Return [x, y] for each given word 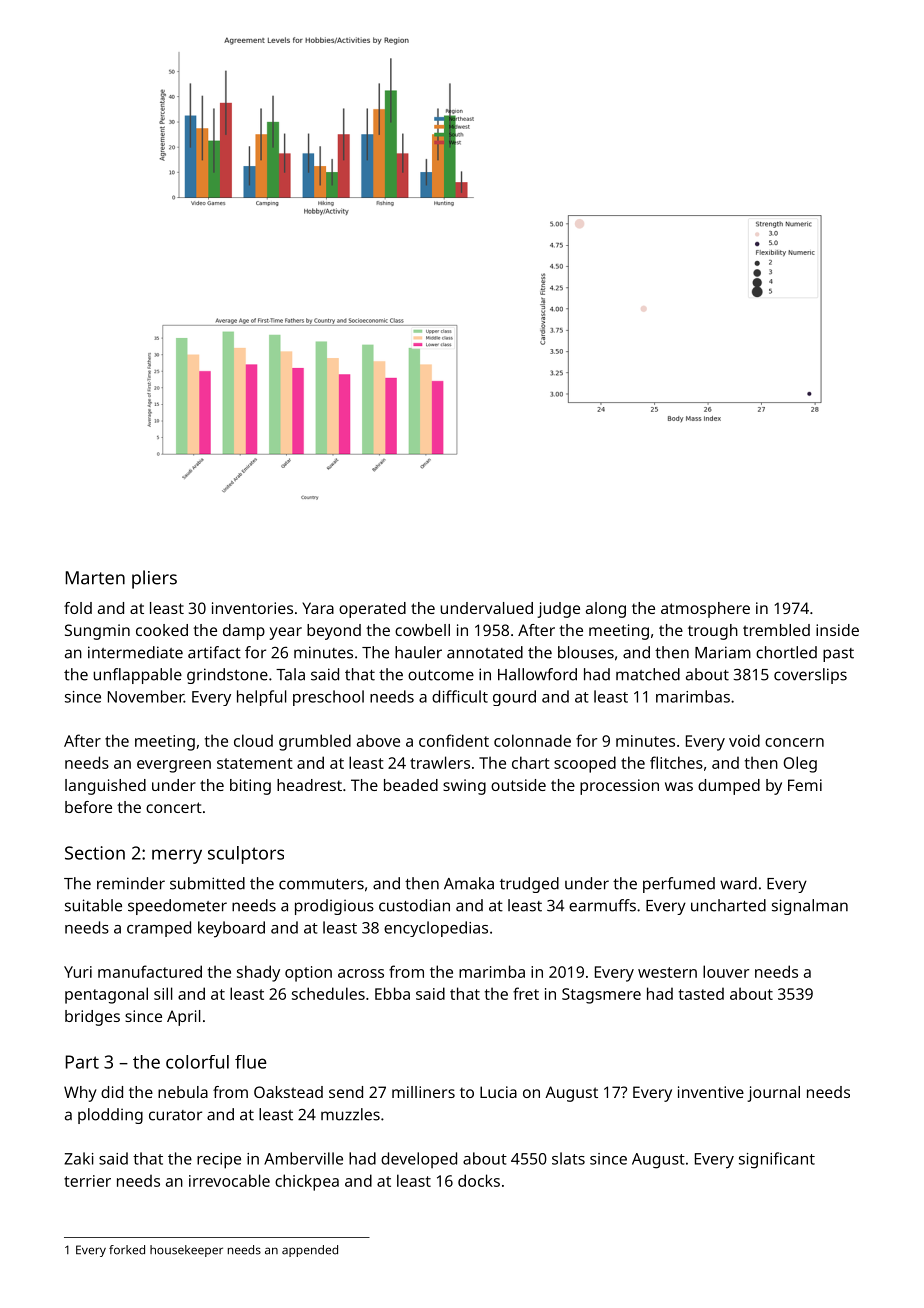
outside [518, 785]
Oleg [800, 764]
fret [526, 993]
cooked [162, 630]
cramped [159, 929]
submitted [207, 883]
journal [773, 1094]
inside [837, 630]
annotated [485, 652]
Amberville [303, 1158]
